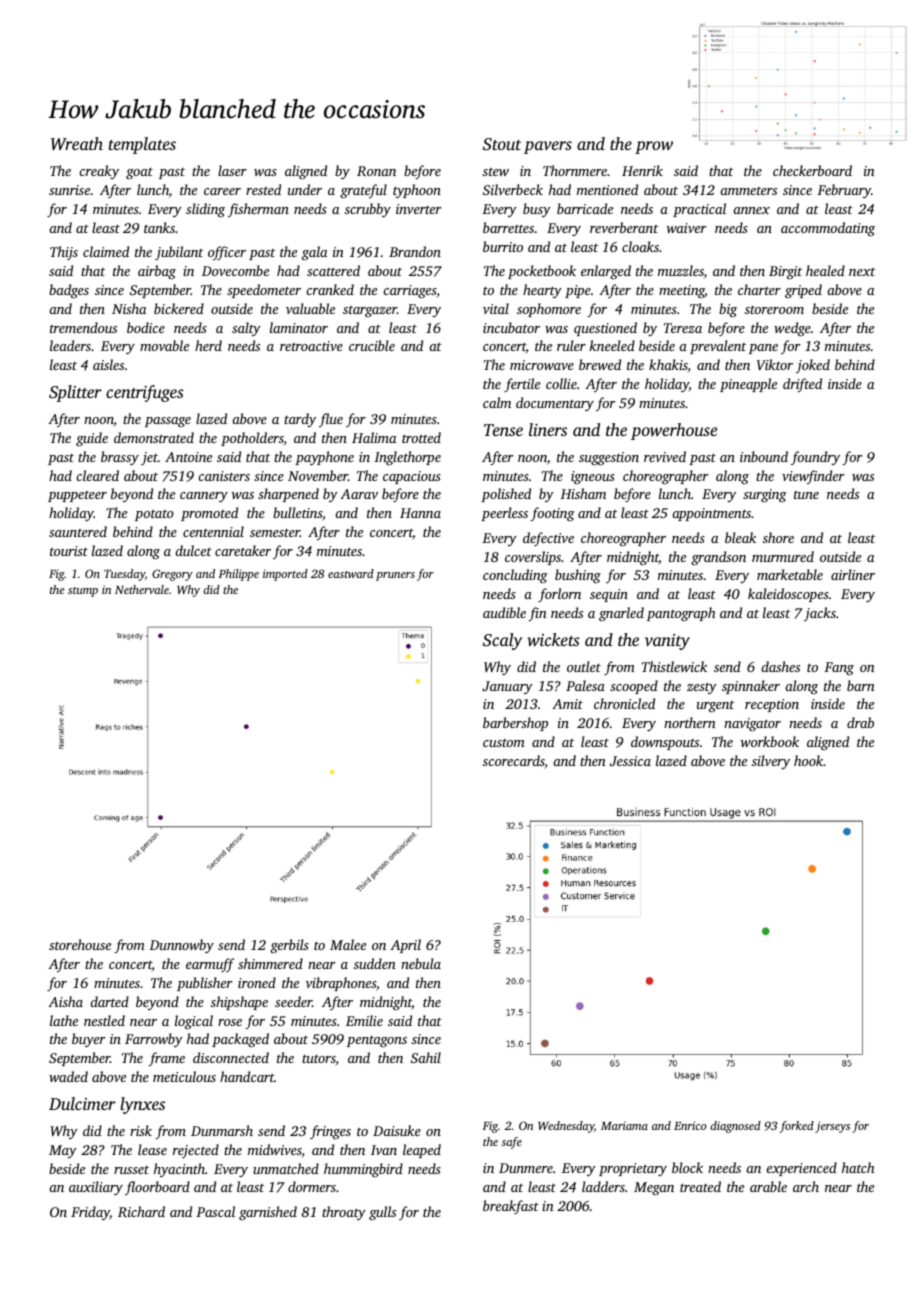  Describe the element at coordinates (154, 437) in the screenshot. I see `demonstrated` at that location.
